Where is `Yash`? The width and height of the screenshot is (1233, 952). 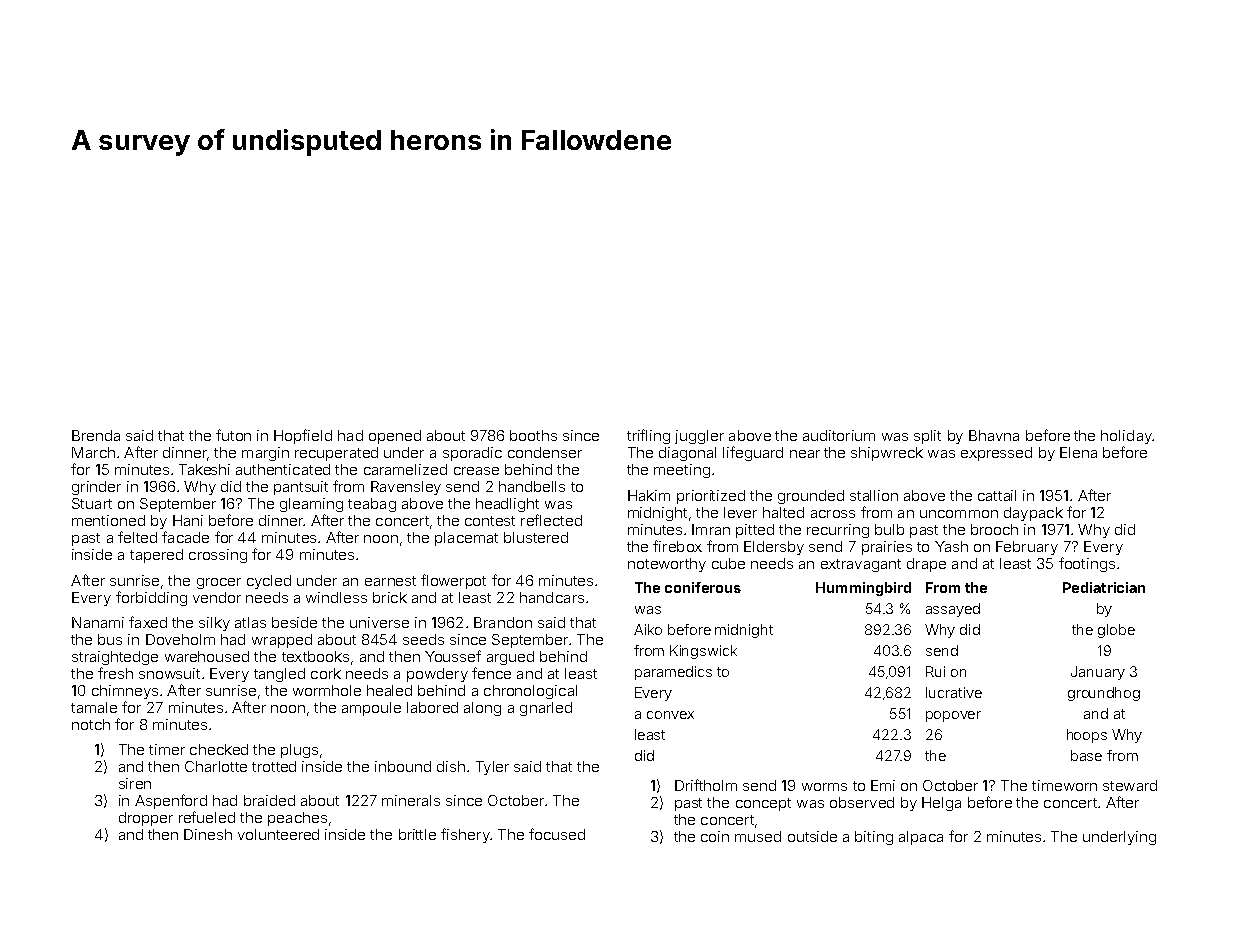
Yash is located at coordinates (951, 546).
